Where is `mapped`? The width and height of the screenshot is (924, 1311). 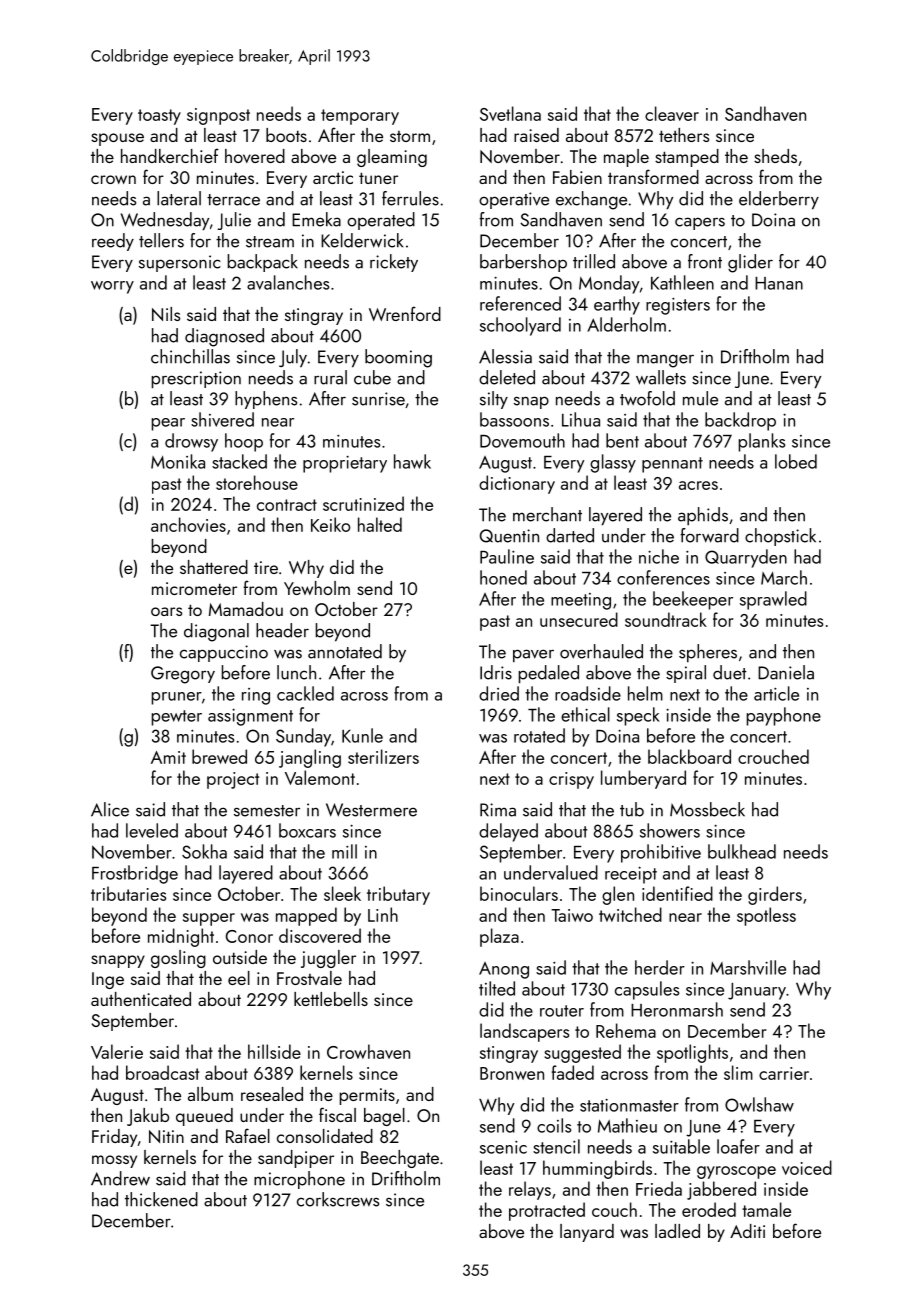
mapped is located at coordinates (306, 916).
